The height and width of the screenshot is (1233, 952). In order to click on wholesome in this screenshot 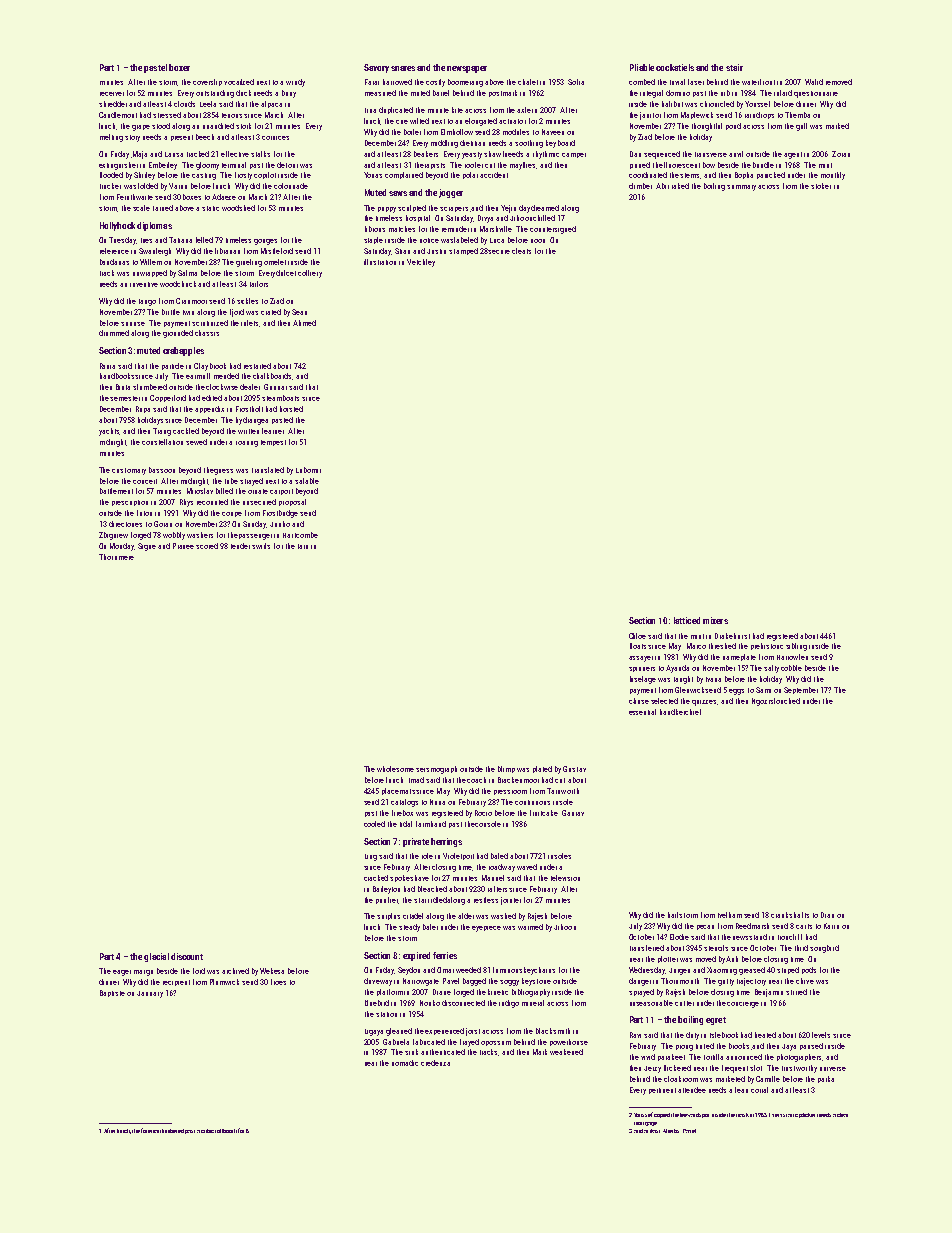, I will do `click(395, 769)`.
